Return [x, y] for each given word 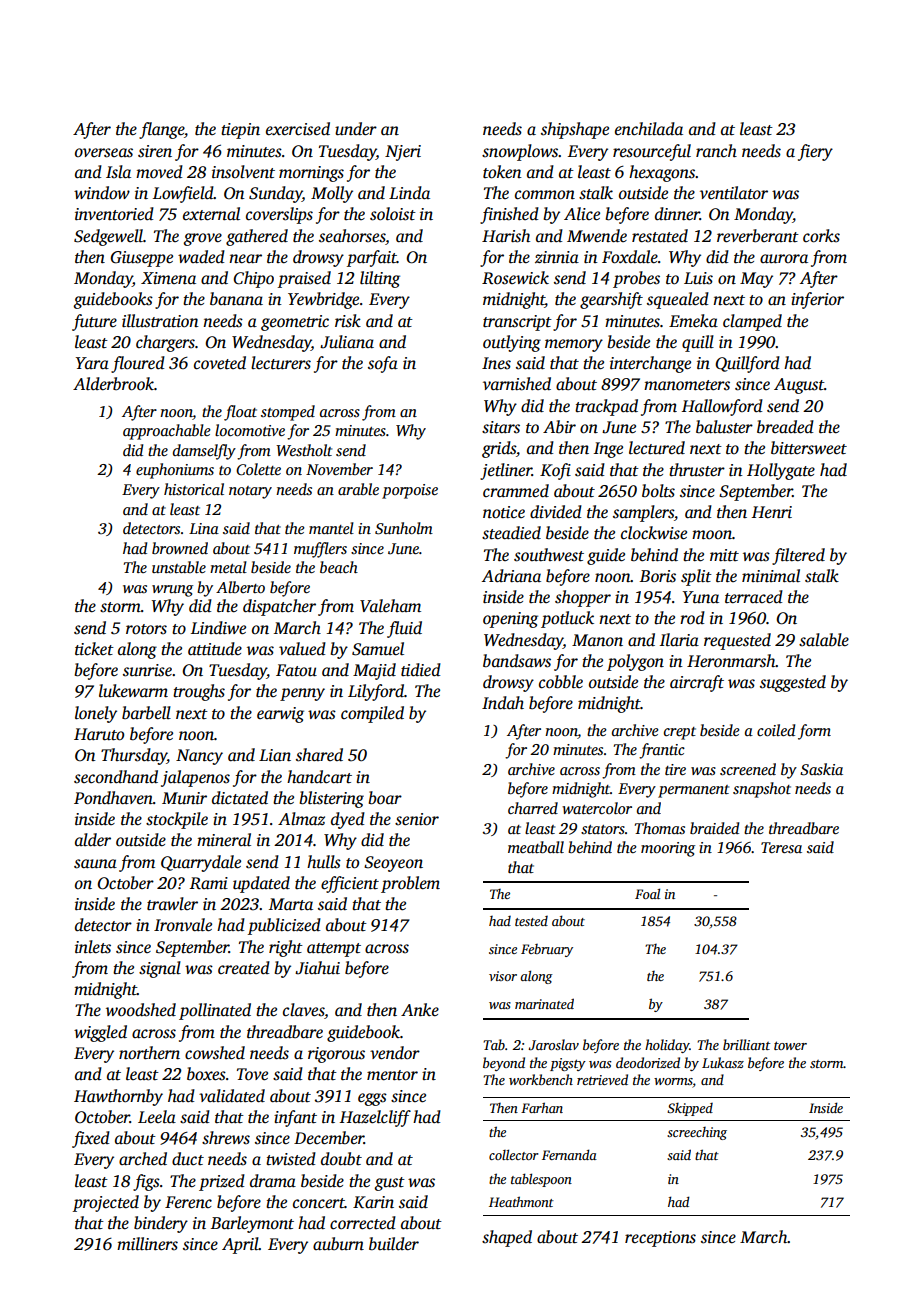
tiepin [240, 131]
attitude [215, 649]
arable [358, 489]
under [356, 129]
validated [232, 1096]
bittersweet [809, 448]
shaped [507, 1238]
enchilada [649, 129]
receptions [660, 1239]
